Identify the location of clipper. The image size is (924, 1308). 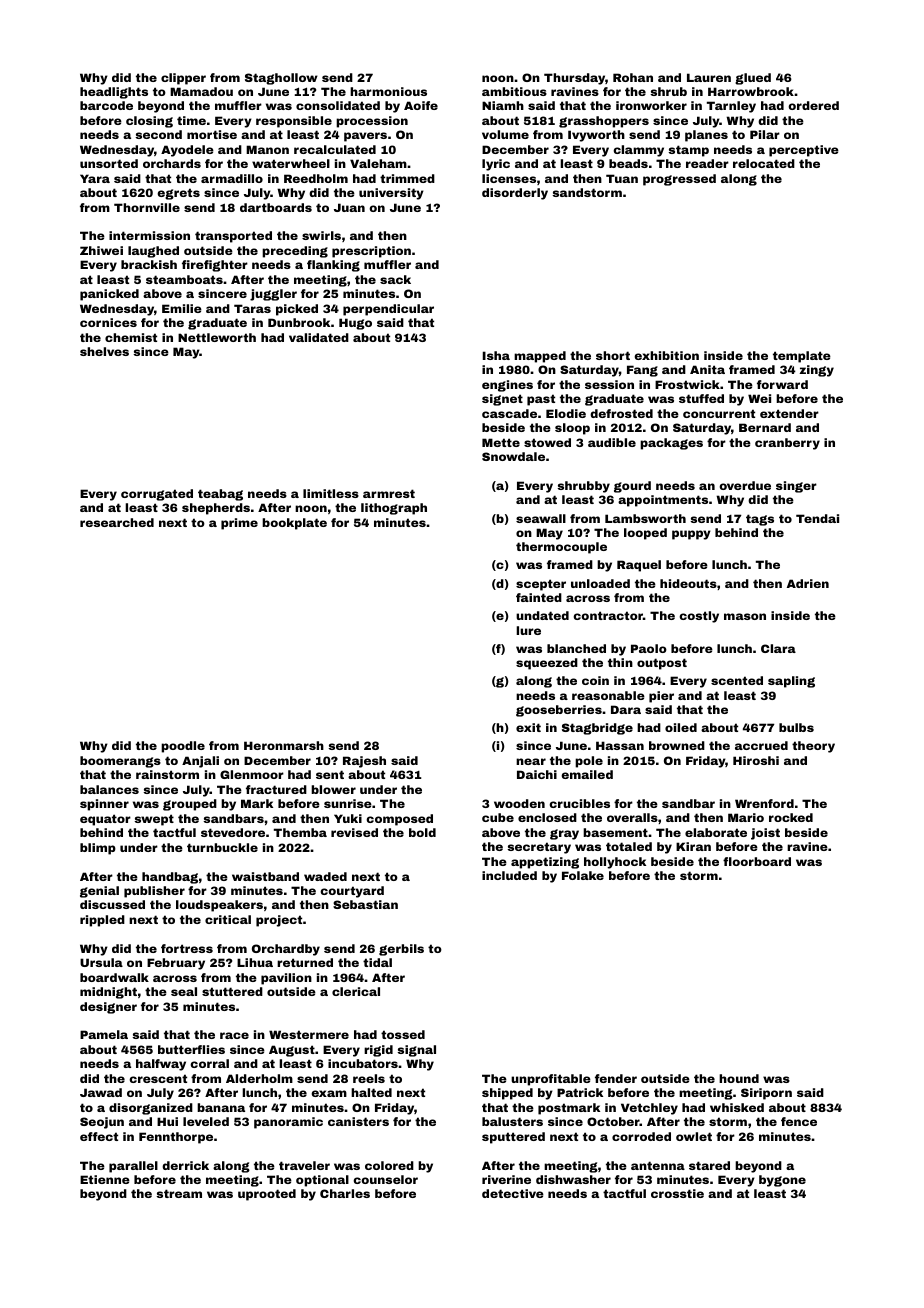
(183, 79).
